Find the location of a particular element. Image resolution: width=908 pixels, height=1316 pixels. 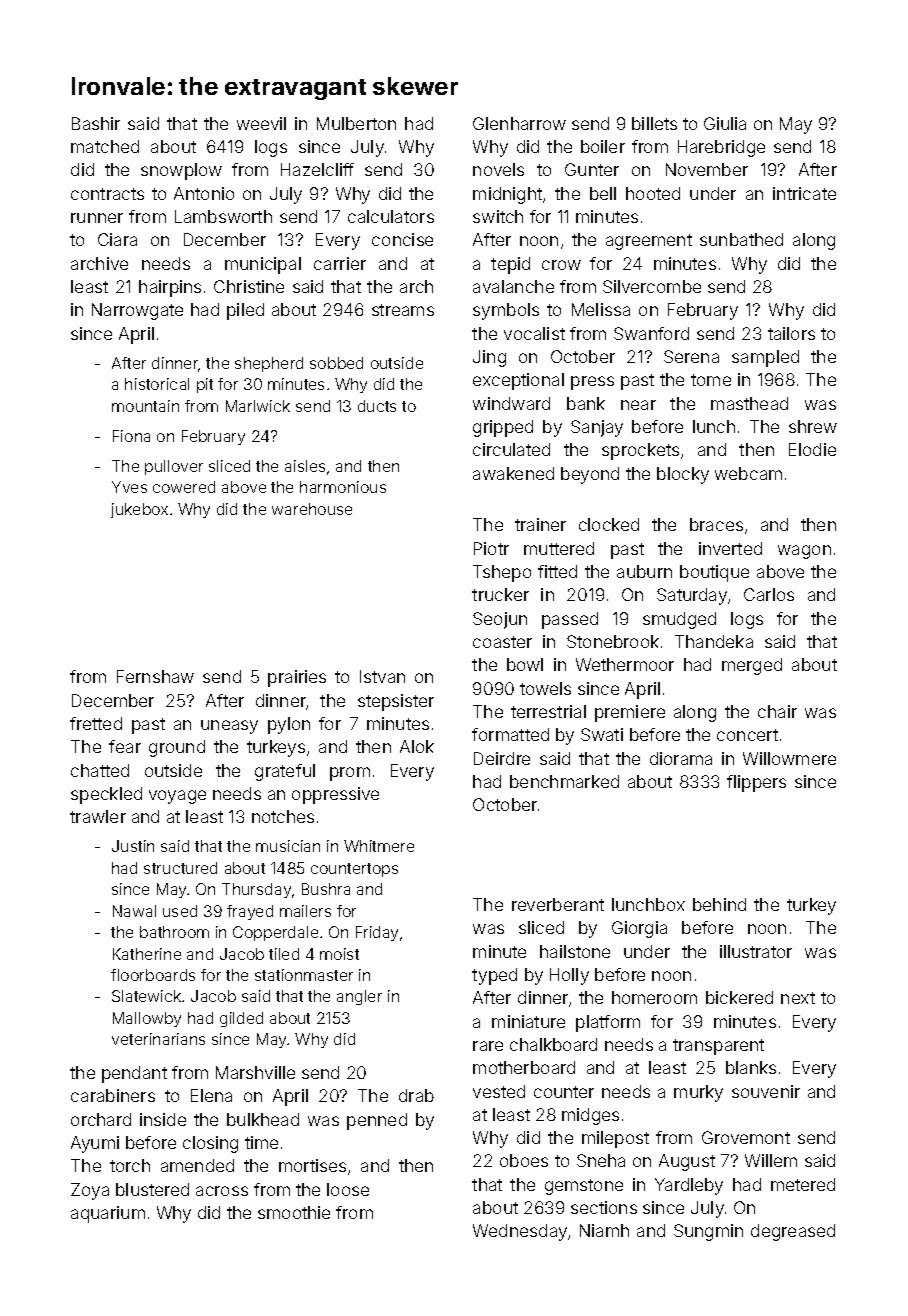

gripped is located at coordinates (503, 428).
